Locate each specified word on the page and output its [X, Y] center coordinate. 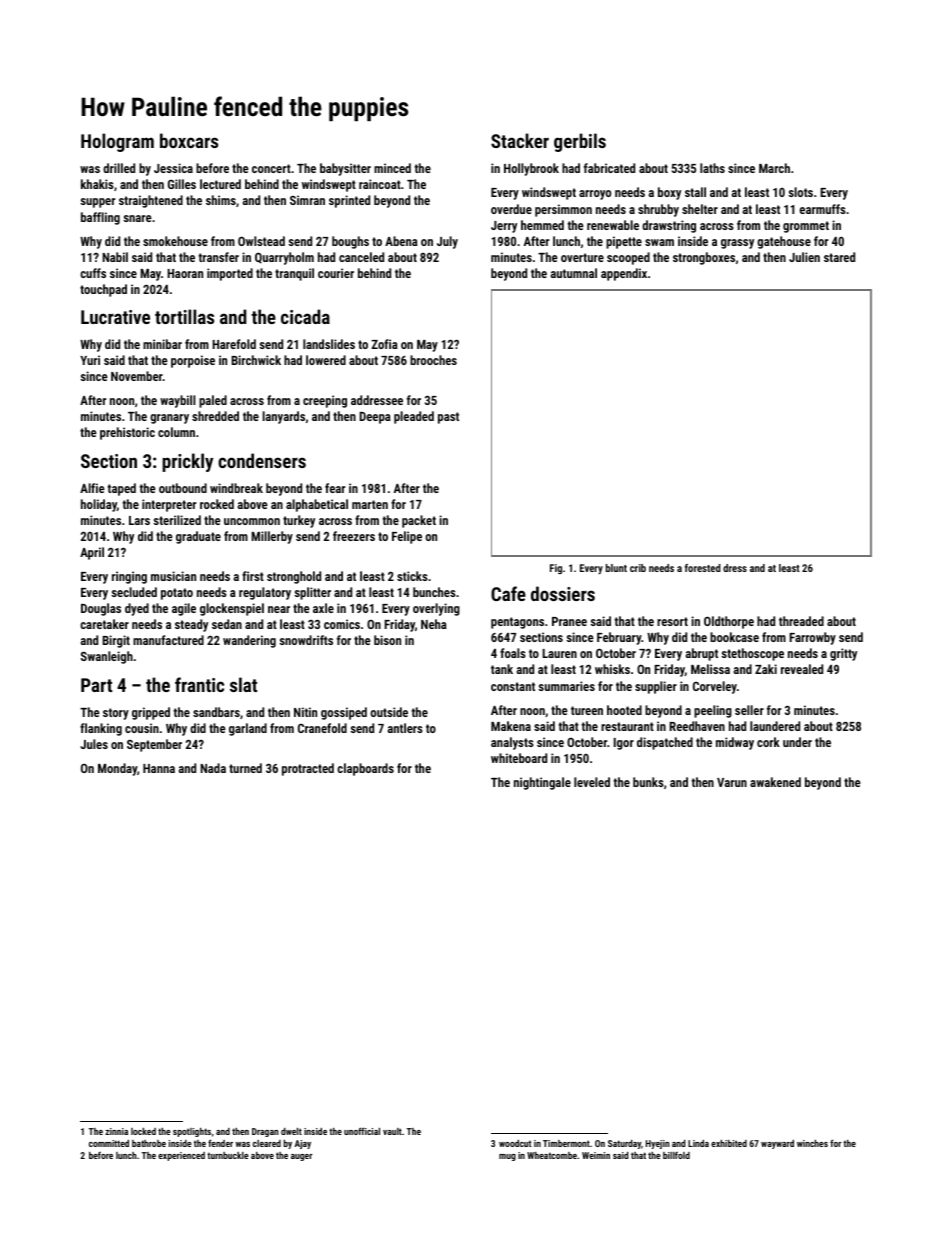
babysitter [345, 169]
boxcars [189, 140]
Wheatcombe [552, 1155]
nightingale [542, 783]
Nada [213, 768]
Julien [804, 257]
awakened [775, 782]
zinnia [116, 1131]
